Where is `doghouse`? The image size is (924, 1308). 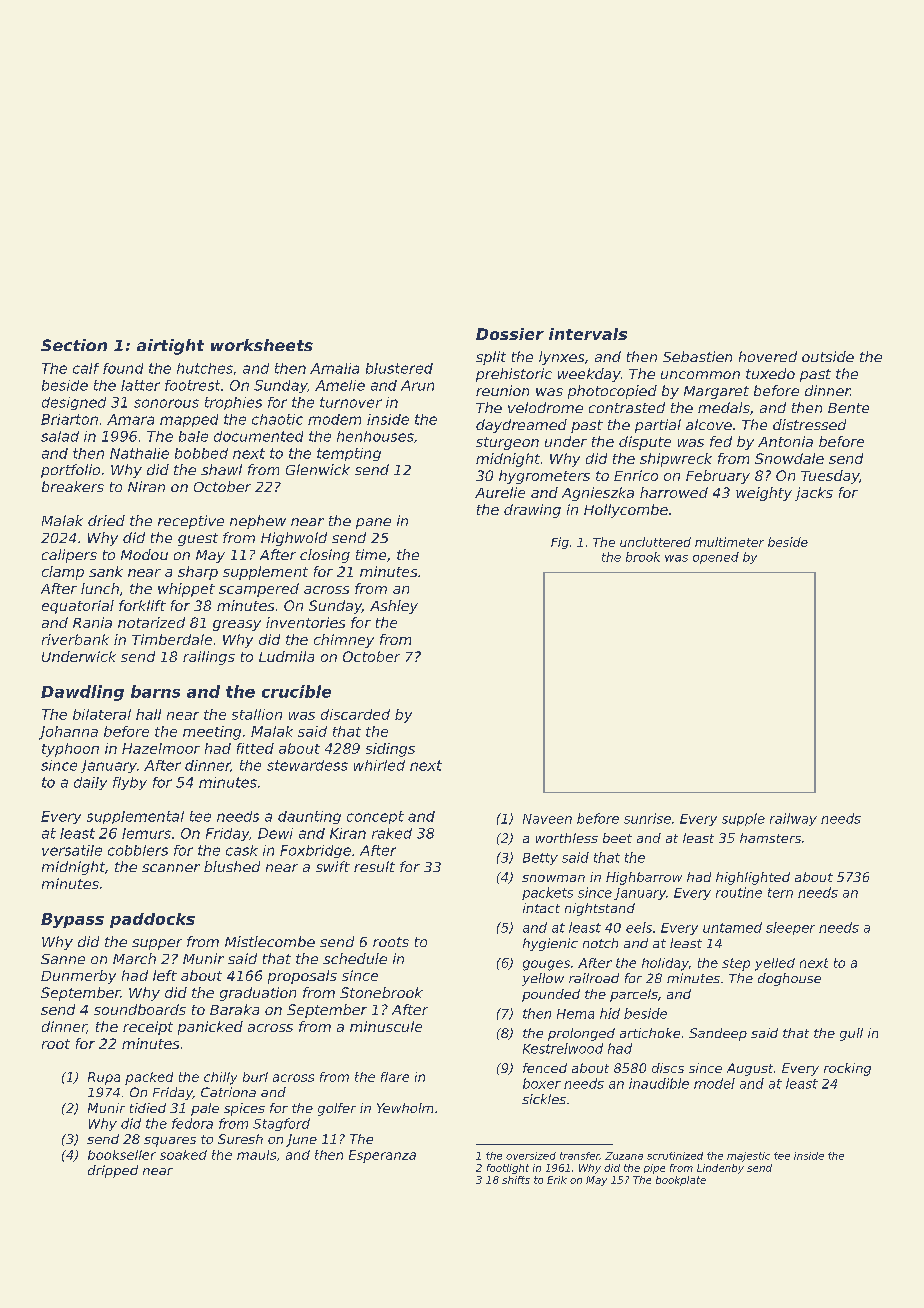
doghouse is located at coordinates (789, 979).
